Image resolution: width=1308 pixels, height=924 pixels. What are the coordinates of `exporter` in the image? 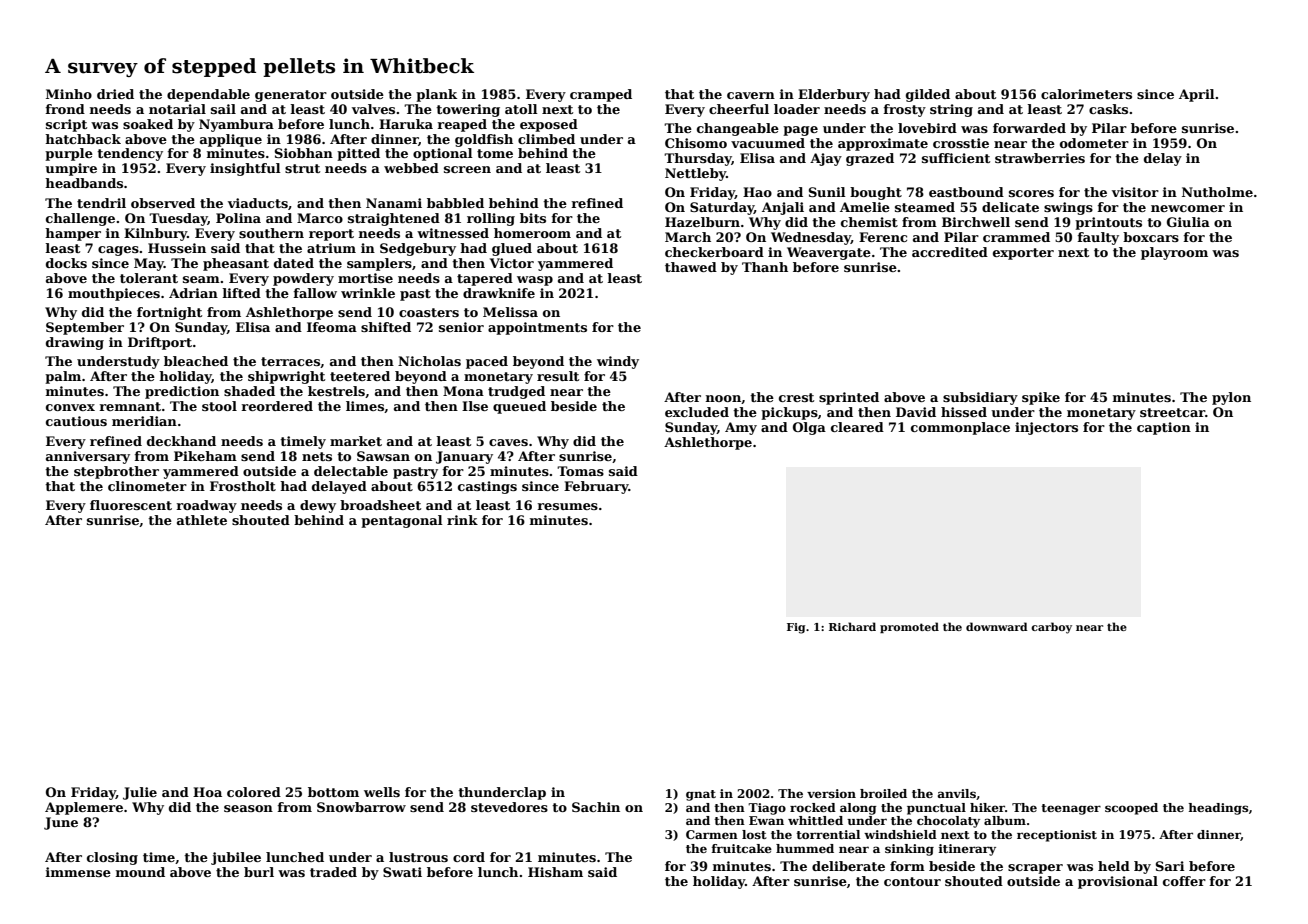 It's located at (1023, 254).
